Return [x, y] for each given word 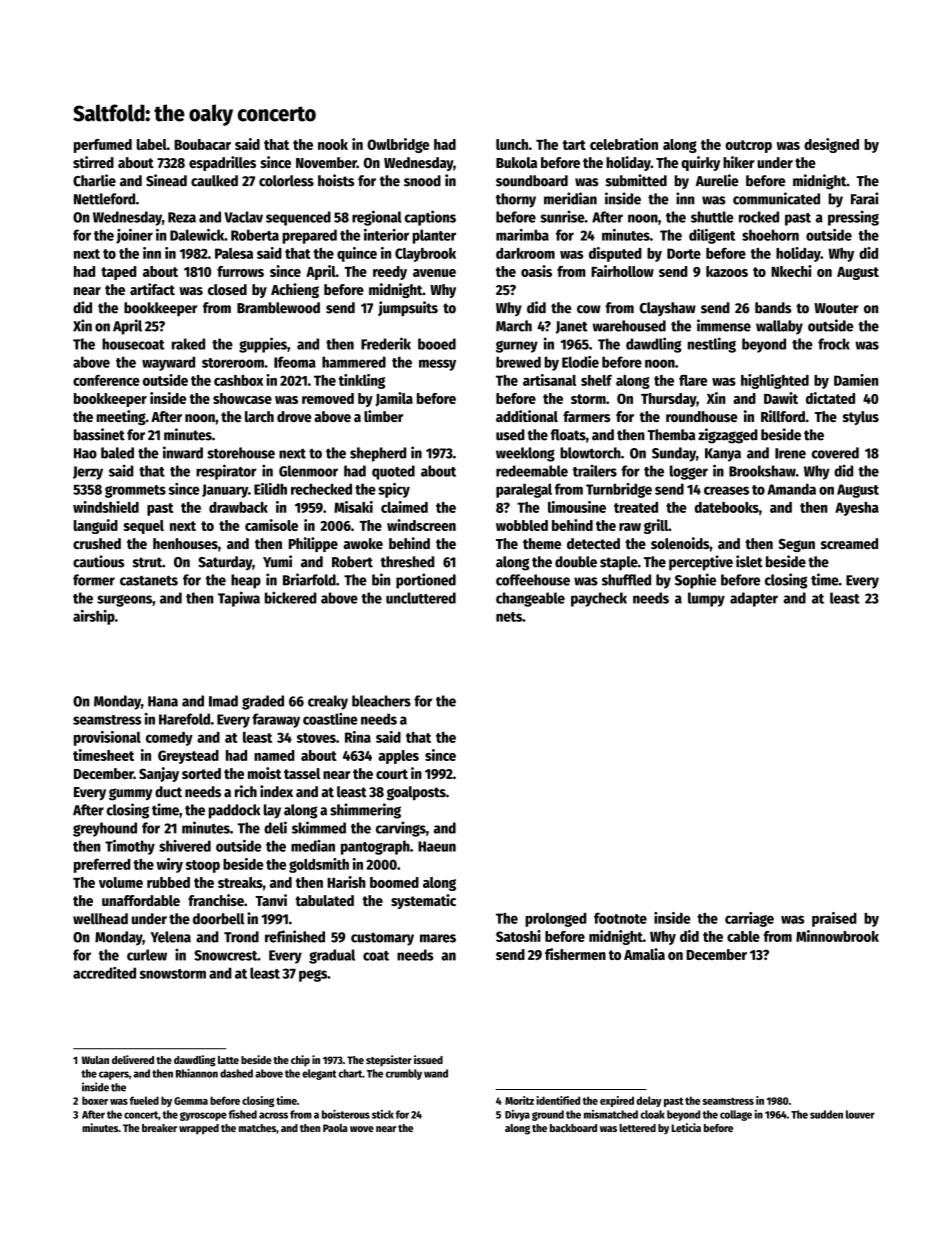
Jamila [394, 399]
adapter [754, 599]
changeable [530, 599]
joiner [134, 236]
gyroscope [203, 1116]
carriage [749, 919]
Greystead [188, 757]
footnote [620, 918]
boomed [394, 882]
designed [831, 145]
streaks [240, 882]
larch [259, 416]
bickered [291, 597]
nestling [712, 345]
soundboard [532, 181]
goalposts [416, 793]
